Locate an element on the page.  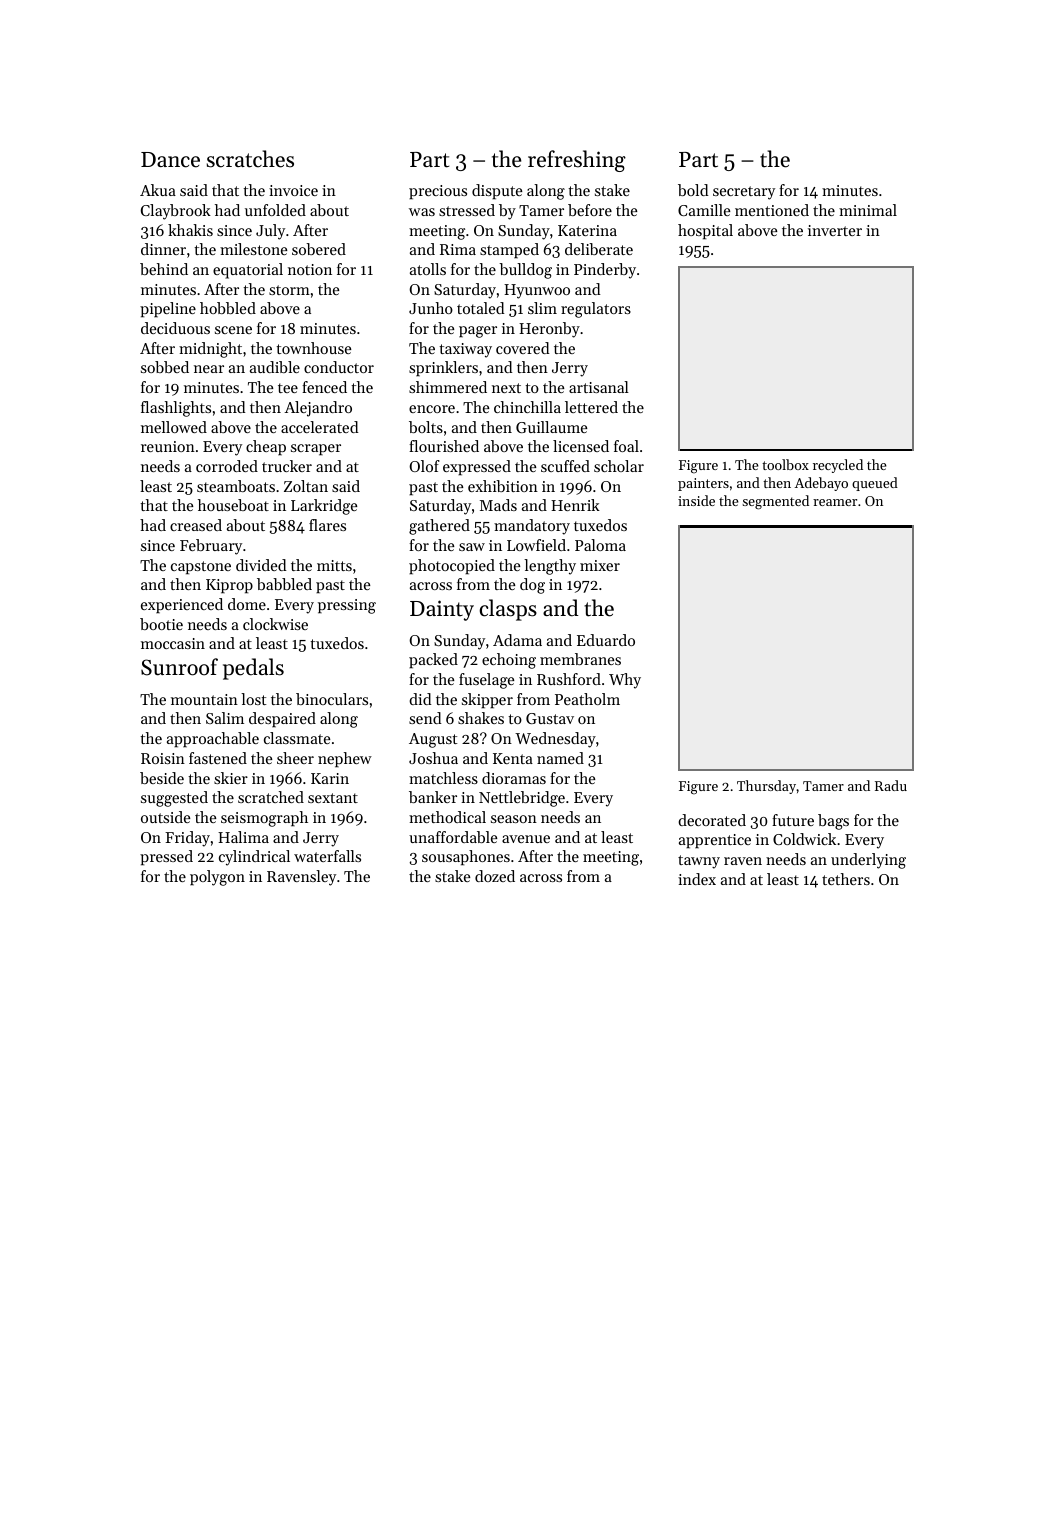
skier is located at coordinates (231, 778).
